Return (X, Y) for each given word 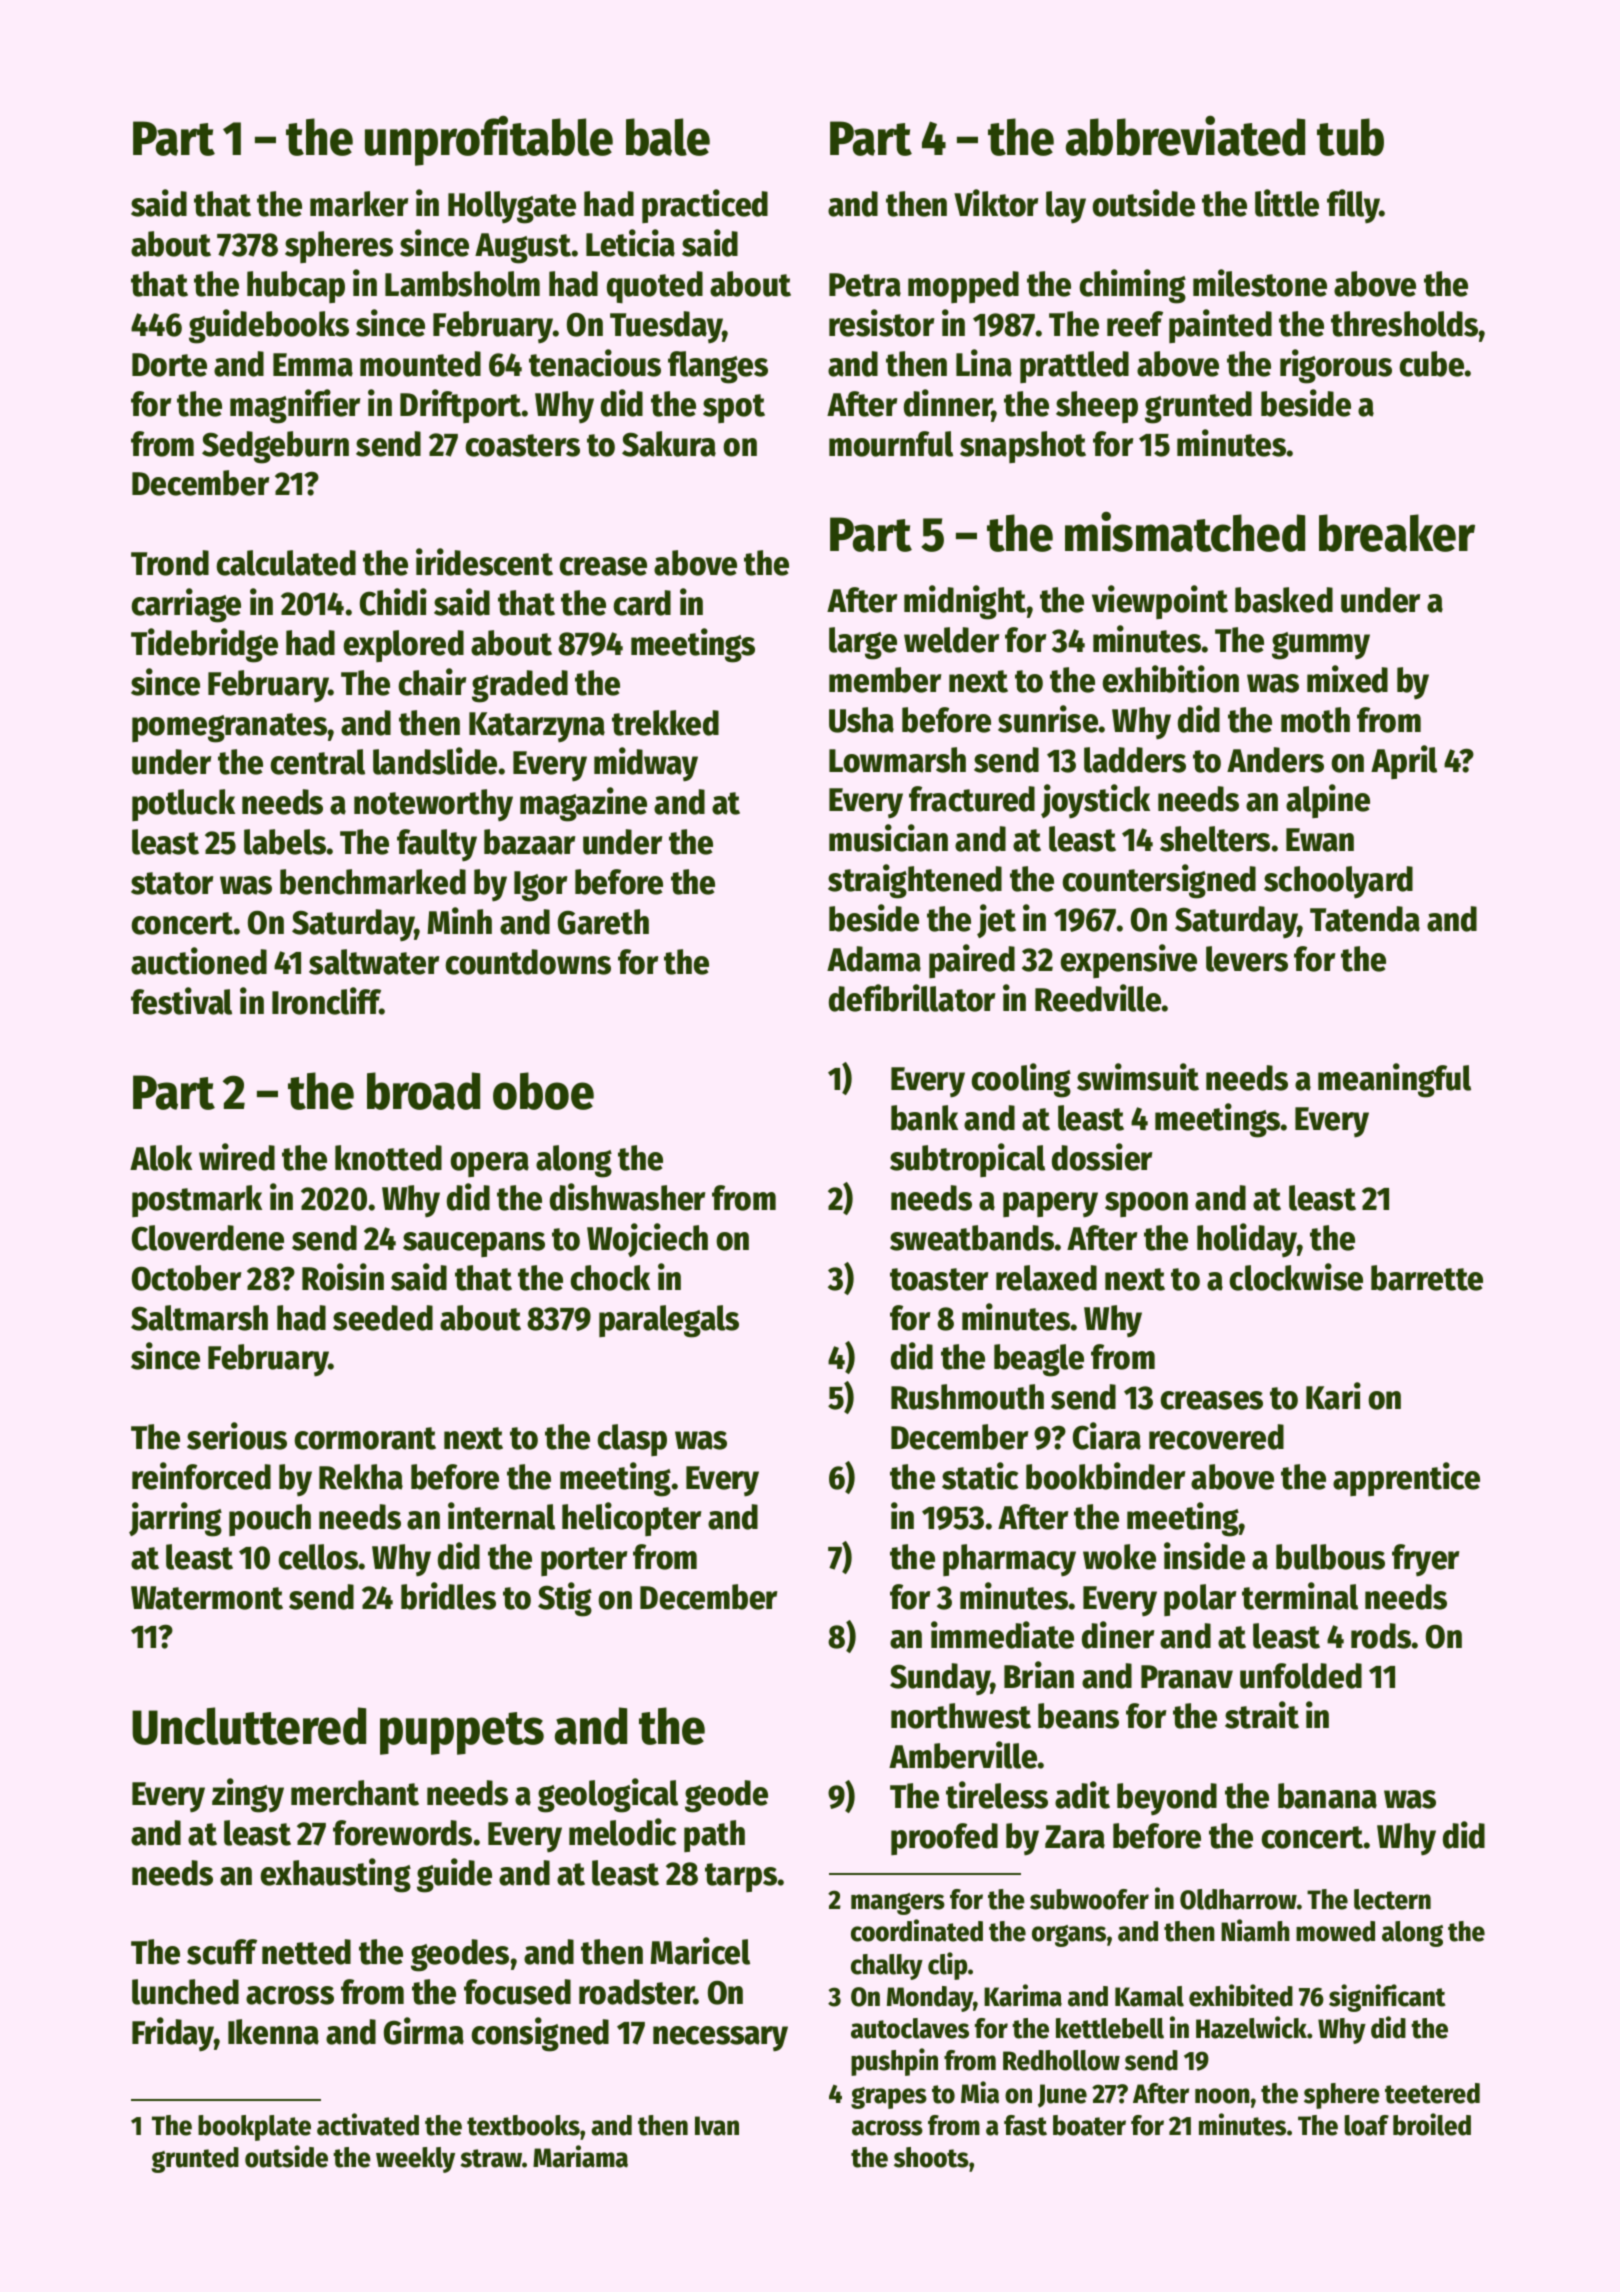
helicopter (631, 1519)
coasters (522, 445)
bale (668, 137)
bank (924, 1118)
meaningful (1394, 1080)
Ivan (717, 2126)
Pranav (1187, 1677)
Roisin (343, 1277)
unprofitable (489, 140)
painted (1220, 326)
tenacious (595, 363)
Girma (424, 2031)
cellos (318, 1557)
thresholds (1405, 324)
